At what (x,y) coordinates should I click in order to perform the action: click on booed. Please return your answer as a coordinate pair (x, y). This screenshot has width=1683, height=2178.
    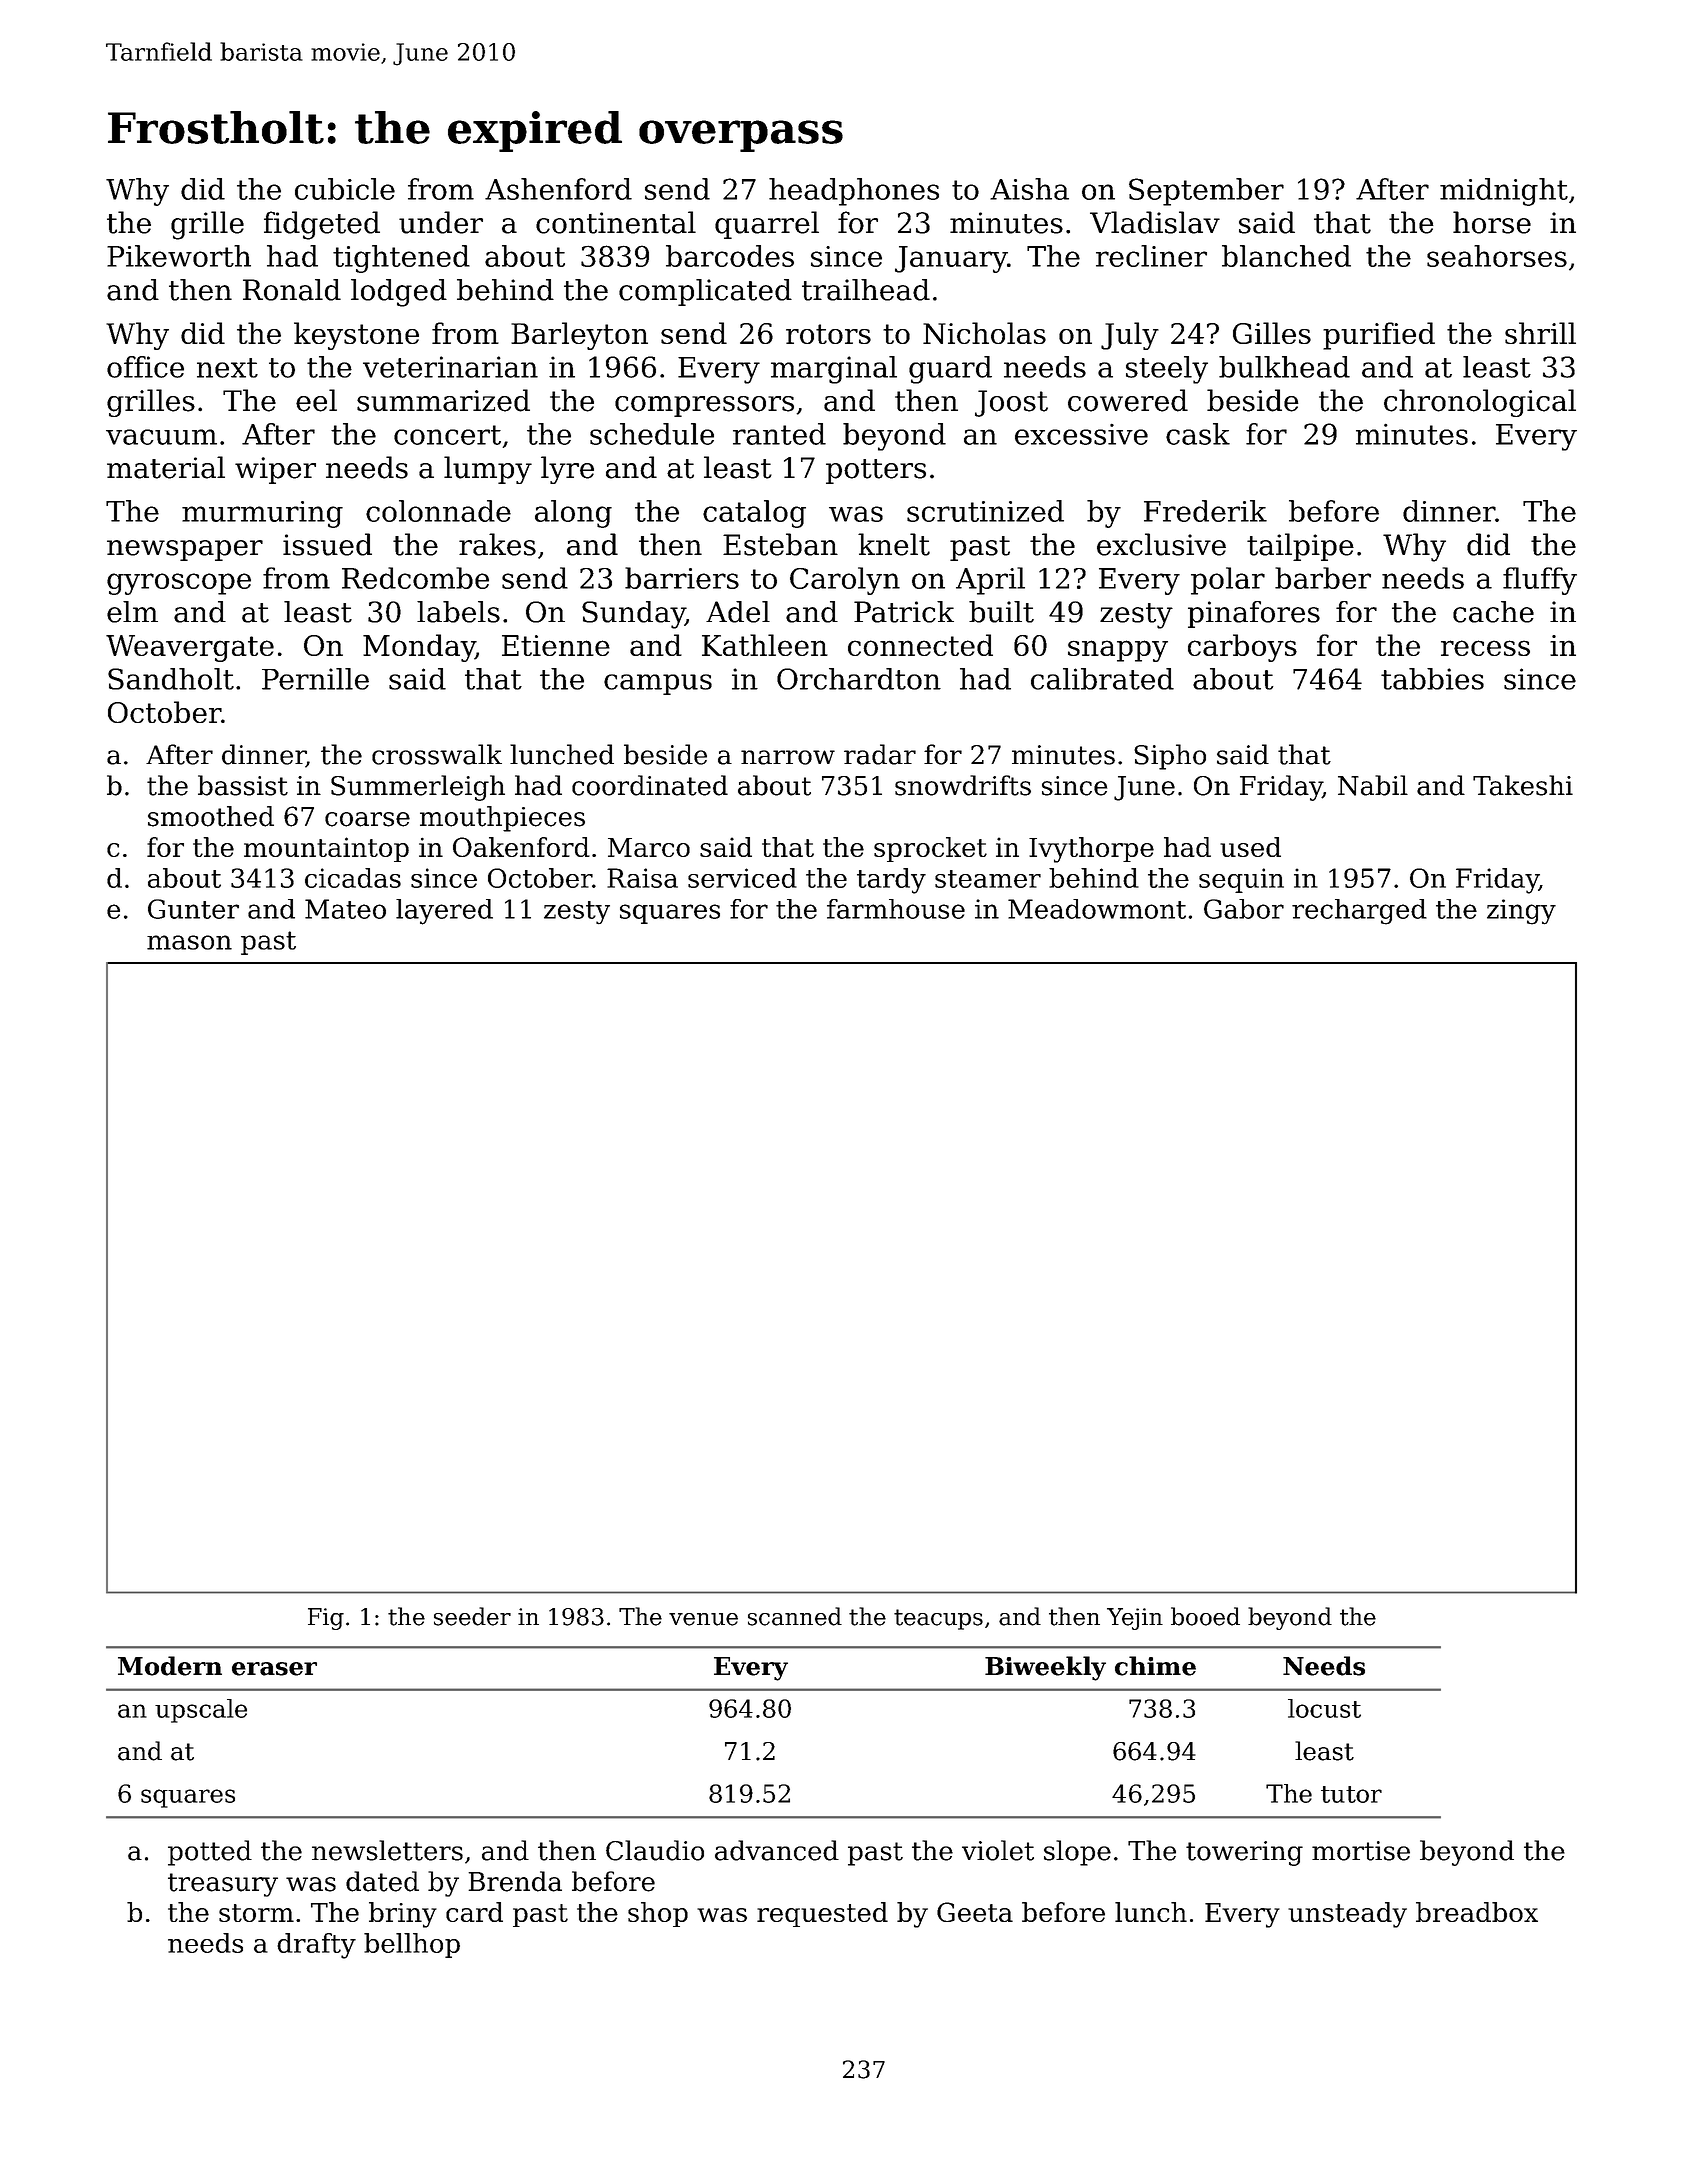
    Looking at the image, I should click on (1205, 1616).
